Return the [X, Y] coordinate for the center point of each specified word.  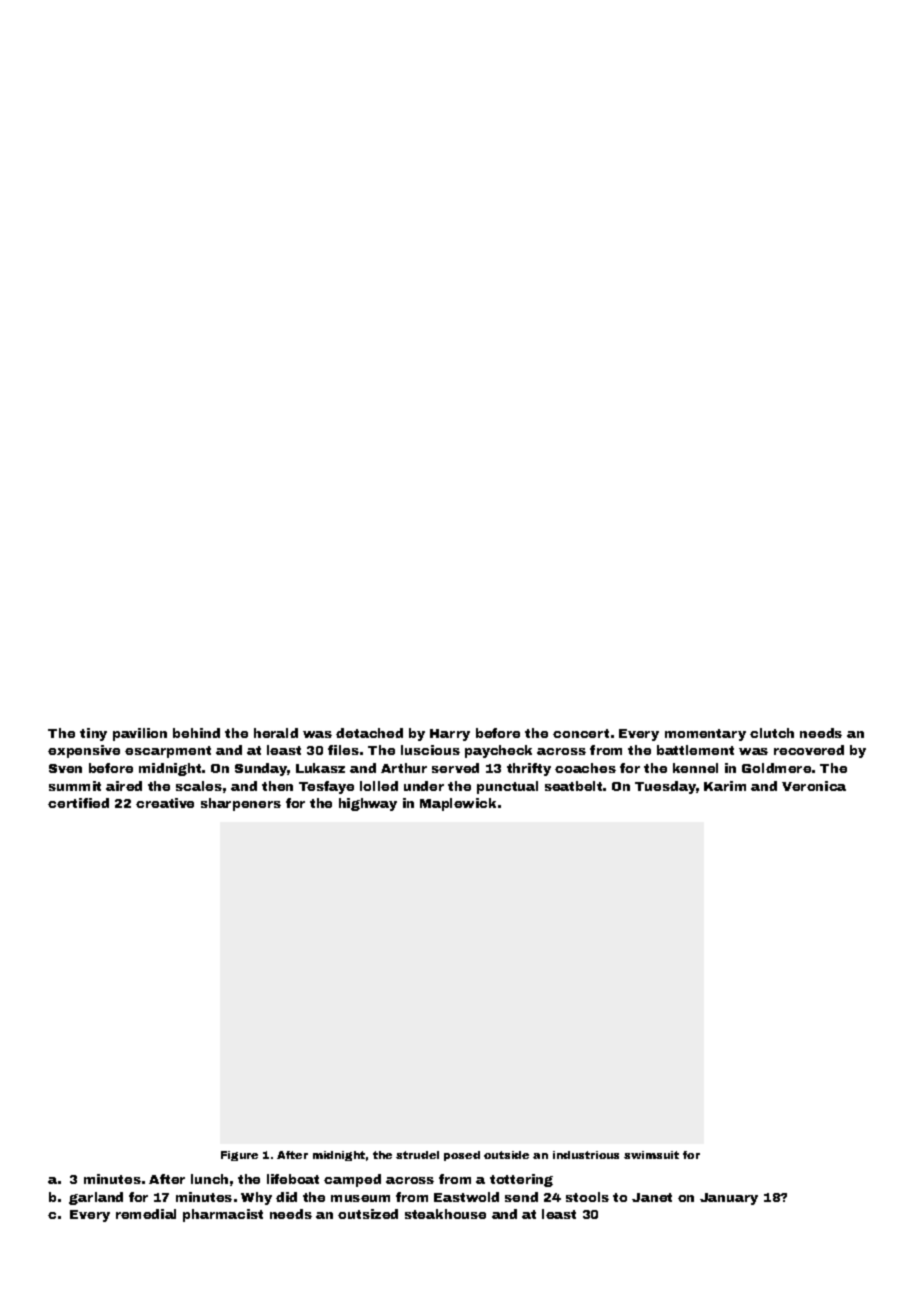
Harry [450, 735]
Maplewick [458, 804]
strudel [417, 1155]
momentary [705, 735]
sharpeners [241, 804]
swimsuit [651, 1155]
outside [506, 1155]
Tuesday [665, 787]
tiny [93, 734]
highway [368, 804]
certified [78, 803]
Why [256, 1198]
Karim [725, 786]
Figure [239, 1156]
